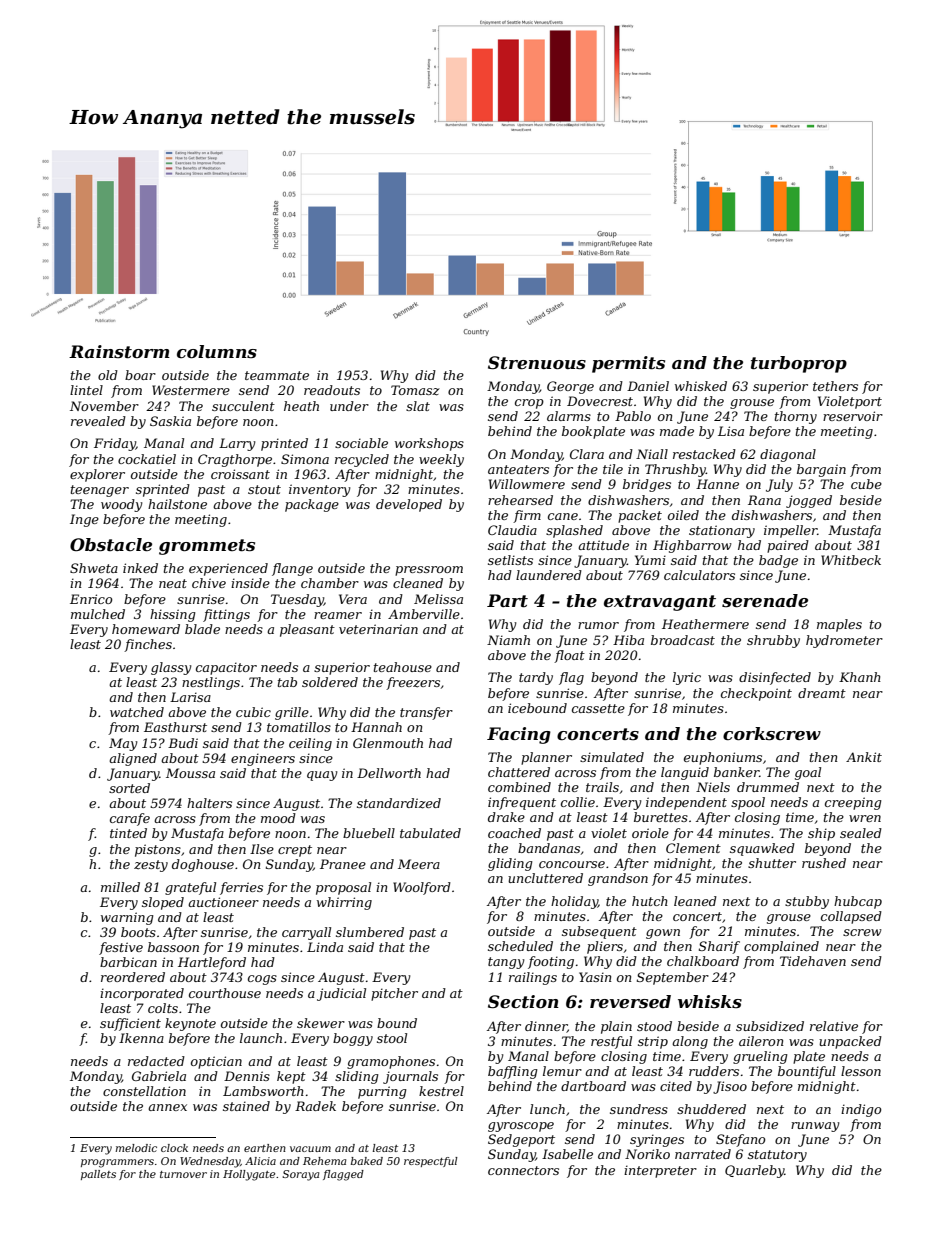 Image resolution: width=952 pixels, height=1233 pixels. What do you see at coordinates (866, 484) in the screenshot?
I see `cube` at bounding box center [866, 484].
